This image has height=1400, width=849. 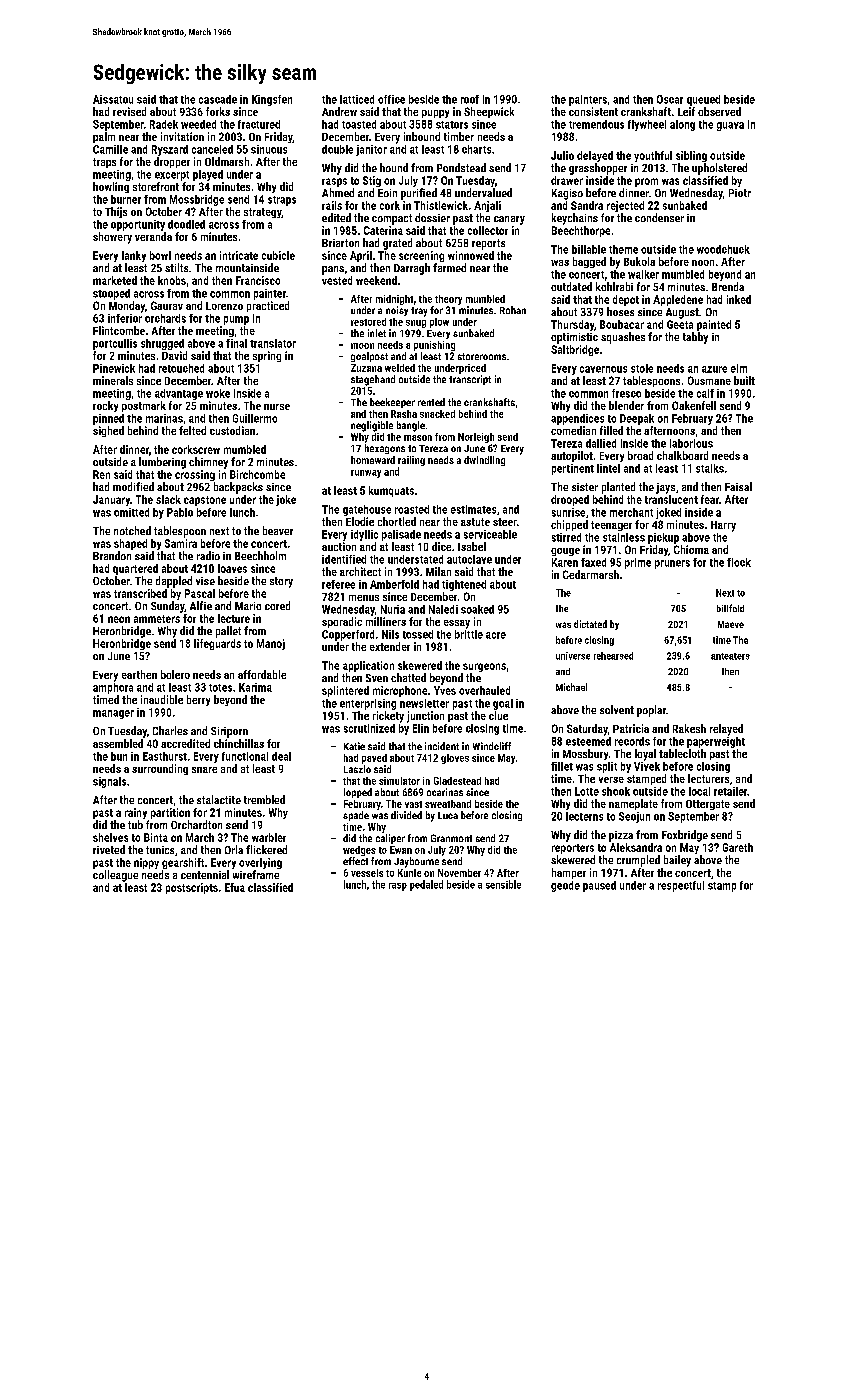 I want to click on stators, so click(x=452, y=125).
